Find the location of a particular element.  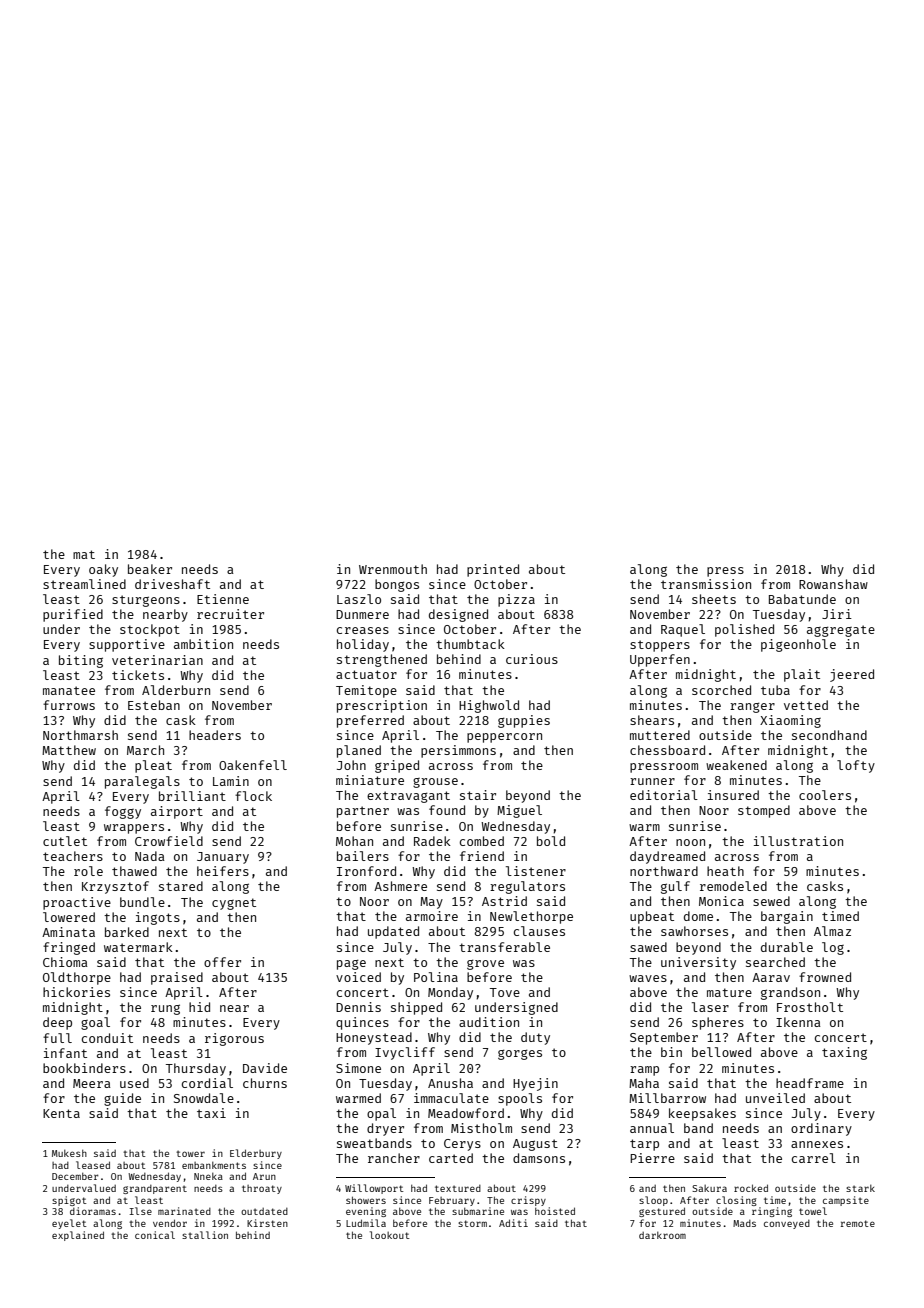

stockpot is located at coordinates (150, 630).
